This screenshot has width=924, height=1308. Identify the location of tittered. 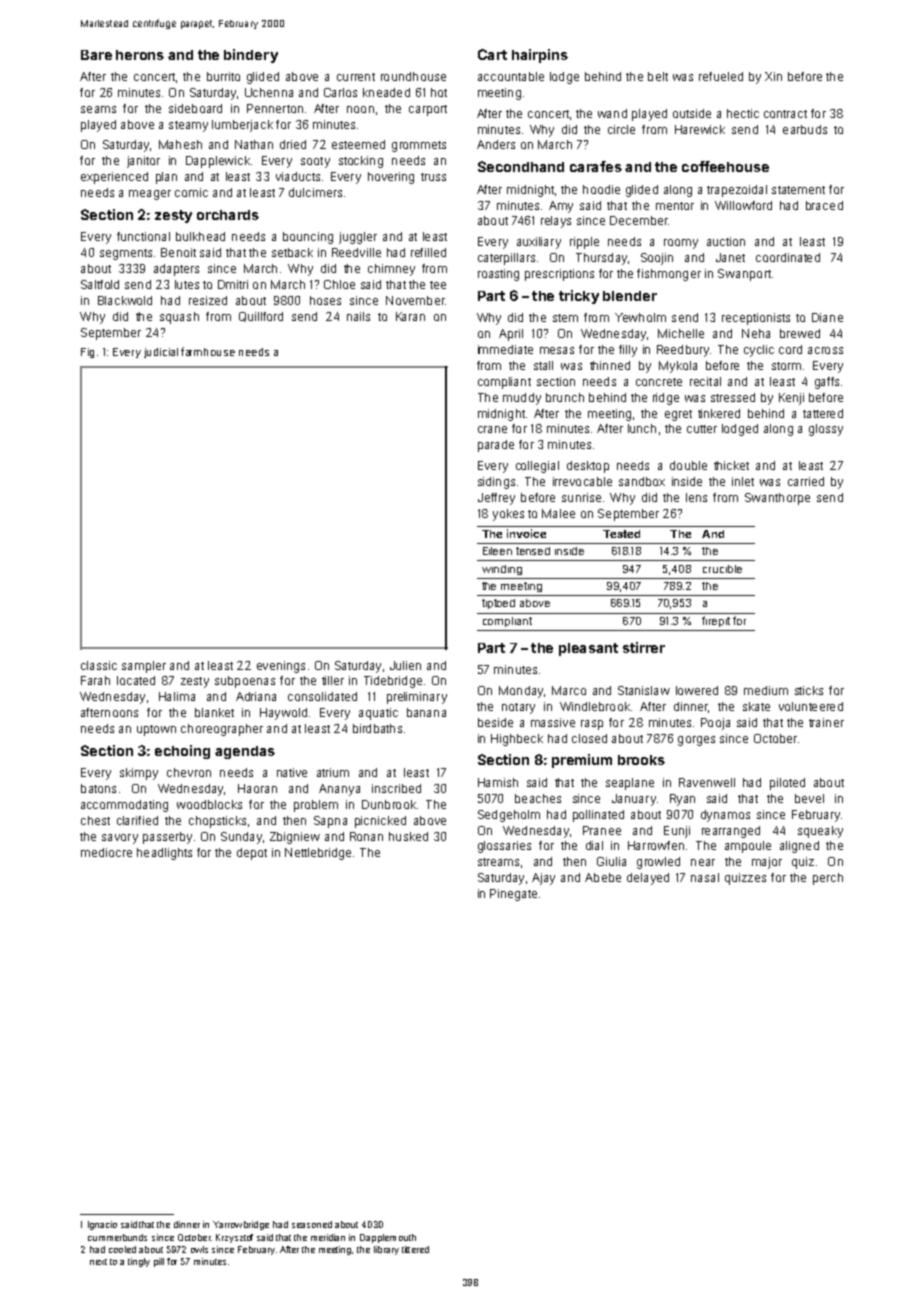
(415, 1249).
